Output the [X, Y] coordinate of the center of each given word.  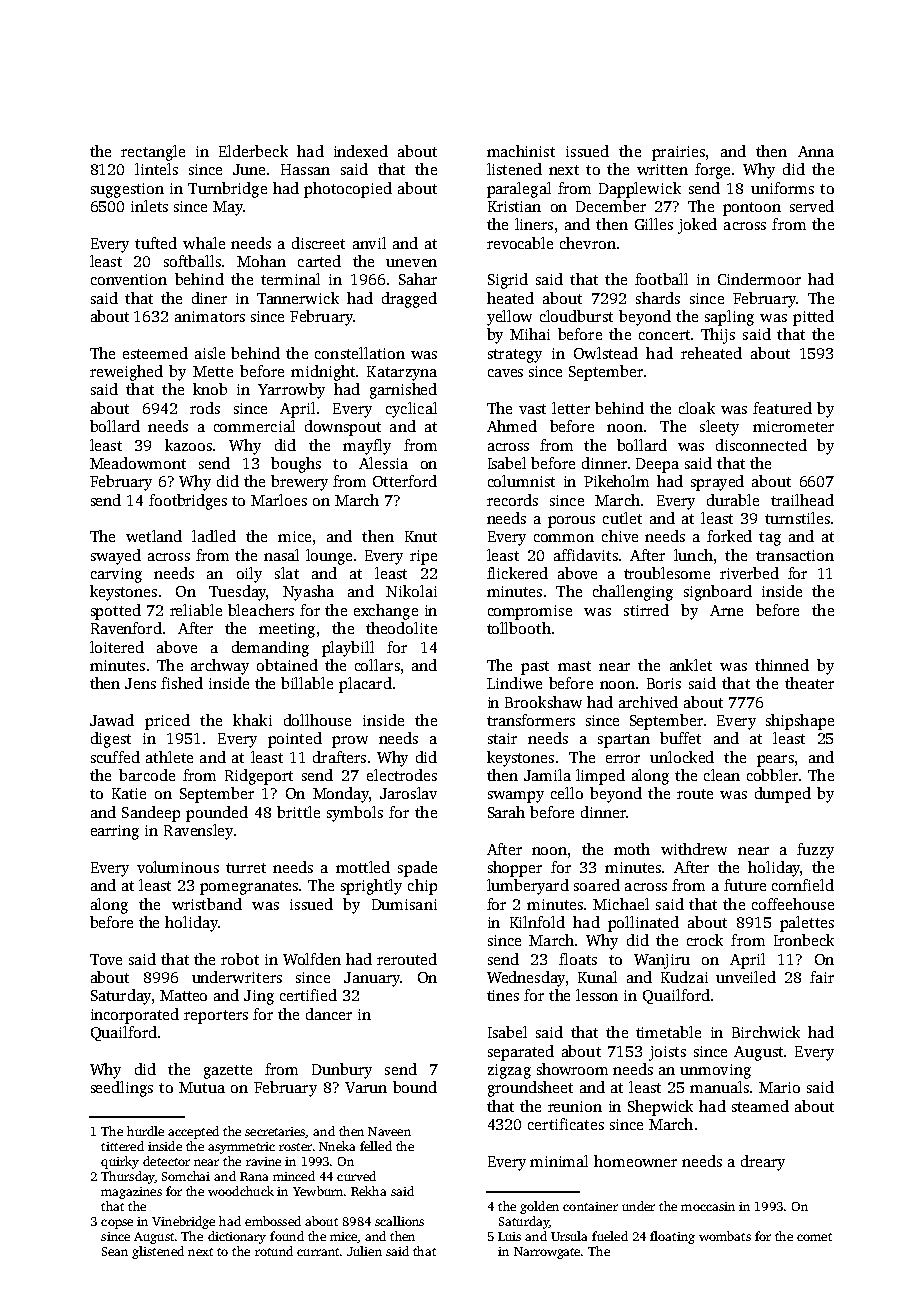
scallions [399, 1221]
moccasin [708, 1206]
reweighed [126, 373]
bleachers [261, 610]
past [535, 668]
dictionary [237, 1237]
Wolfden [312, 959]
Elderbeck [253, 151]
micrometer [793, 426]
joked [697, 226]
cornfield [803, 885]
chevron [588, 243]
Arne [726, 610]
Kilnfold [537, 922]
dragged [409, 300]
